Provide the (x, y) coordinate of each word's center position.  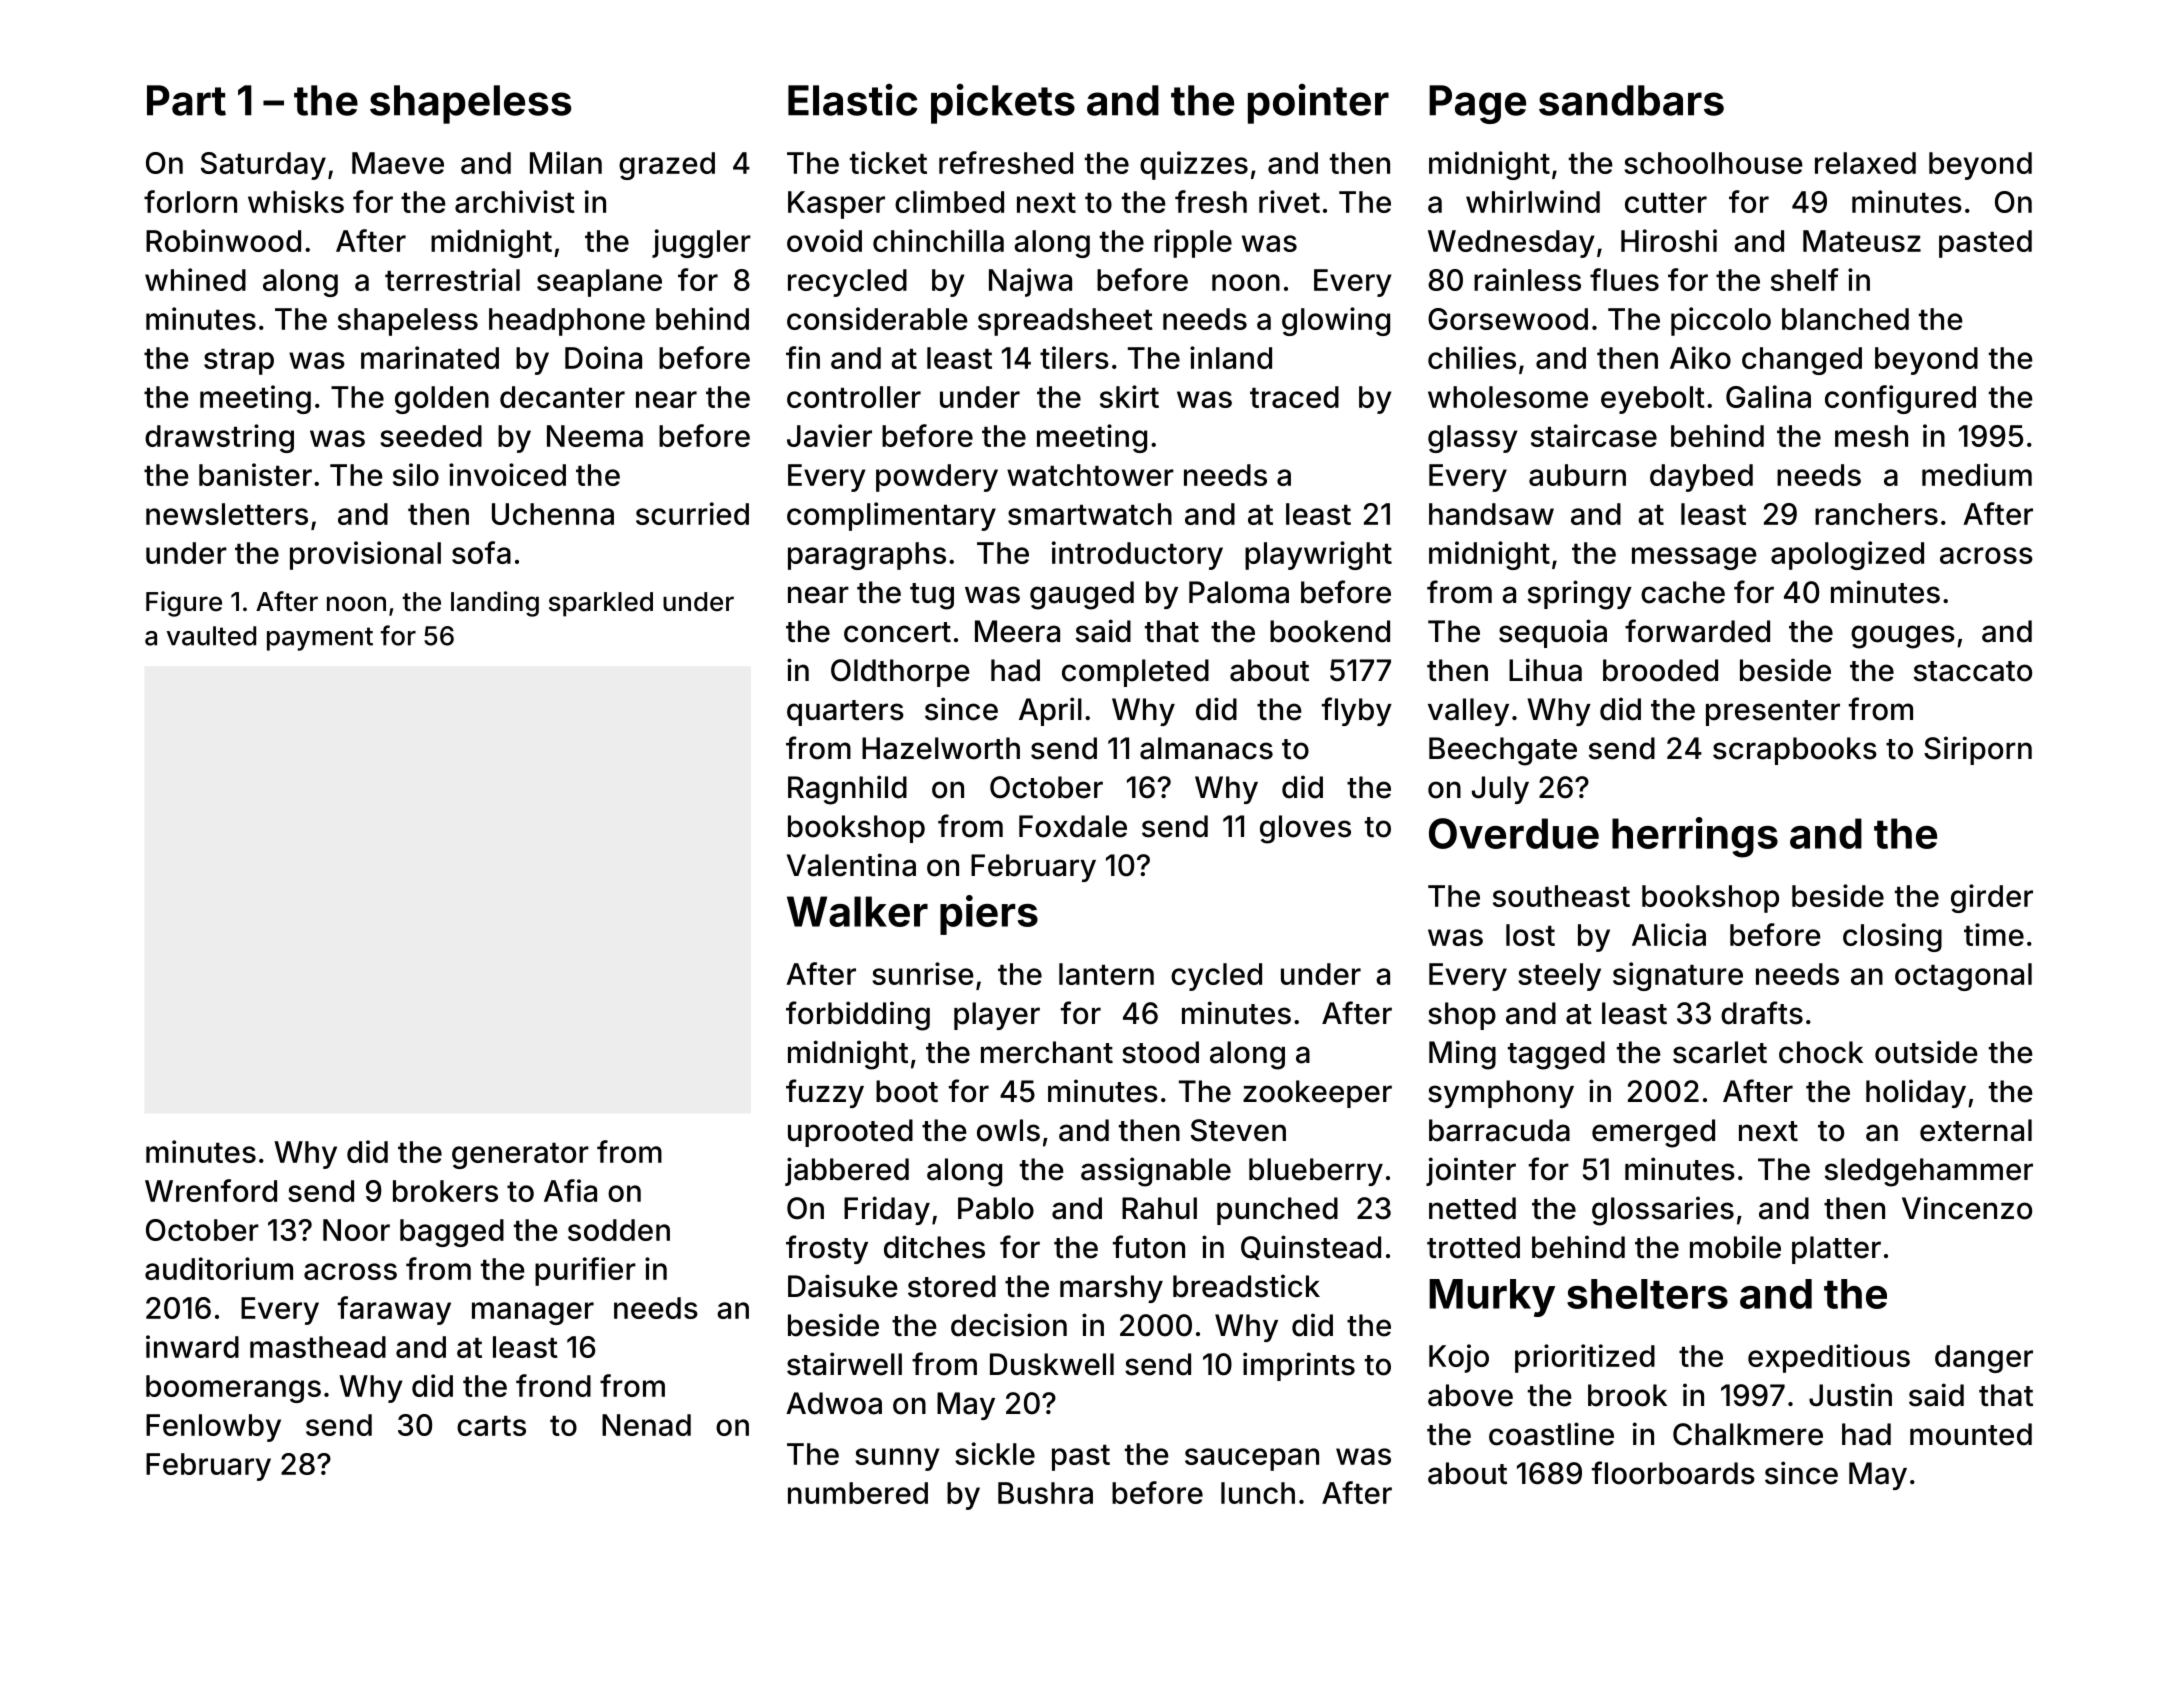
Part (186, 100)
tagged (1556, 1055)
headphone (567, 322)
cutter (1666, 203)
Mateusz (1862, 241)
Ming (1462, 1055)
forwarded (1697, 631)
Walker (857, 911)
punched (1277, 1211)
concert (897, 632)
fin (803, 357)
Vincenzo (1967, 1208)
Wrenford (211, 1190)
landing (495, 604)
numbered (858, 1493)
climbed (949, 201)
